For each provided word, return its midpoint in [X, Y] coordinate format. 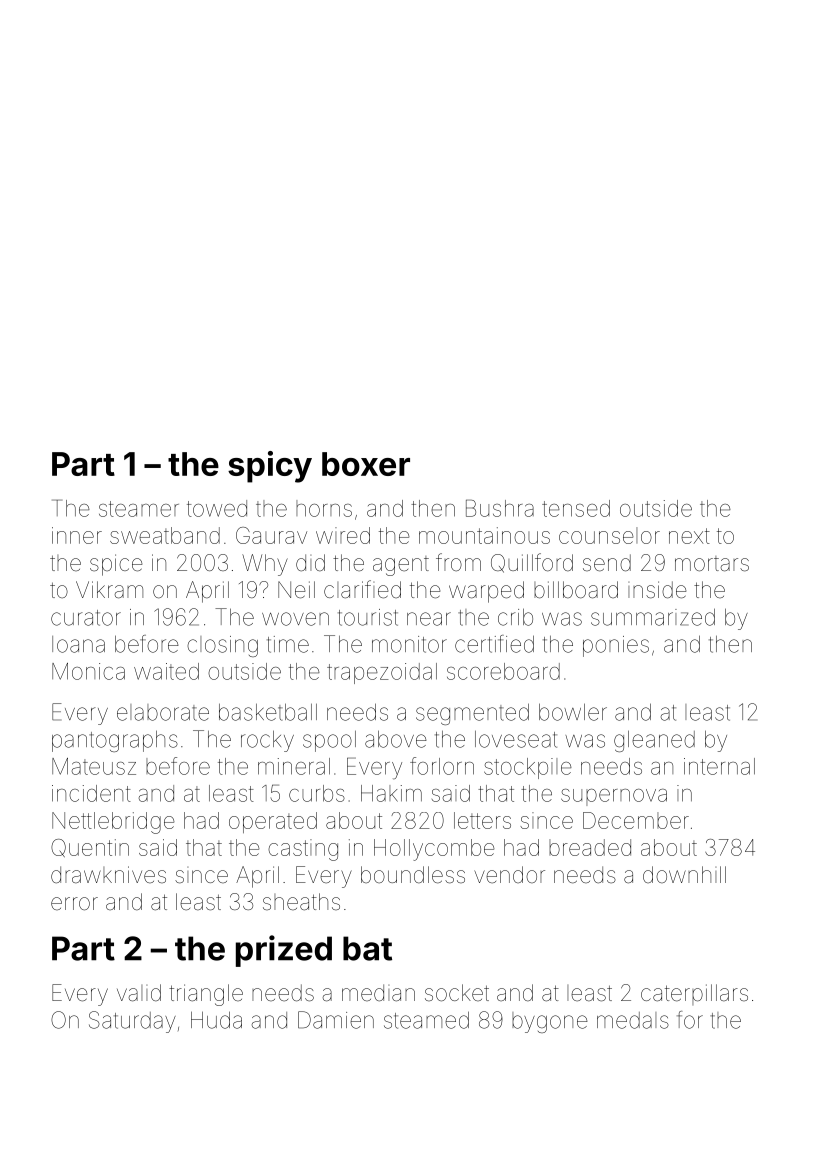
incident [91, 793]
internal [719, 766]
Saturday [132, 1022]
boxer [366, 464]
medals [633, 1020]
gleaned [654, 741]
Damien [336, 1020]
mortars [712, 564]
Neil [296, 590]
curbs [317, 793]
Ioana [78, 644]
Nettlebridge [113, 823]
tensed [576, 508]
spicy [270, 467]
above [396, 739]
